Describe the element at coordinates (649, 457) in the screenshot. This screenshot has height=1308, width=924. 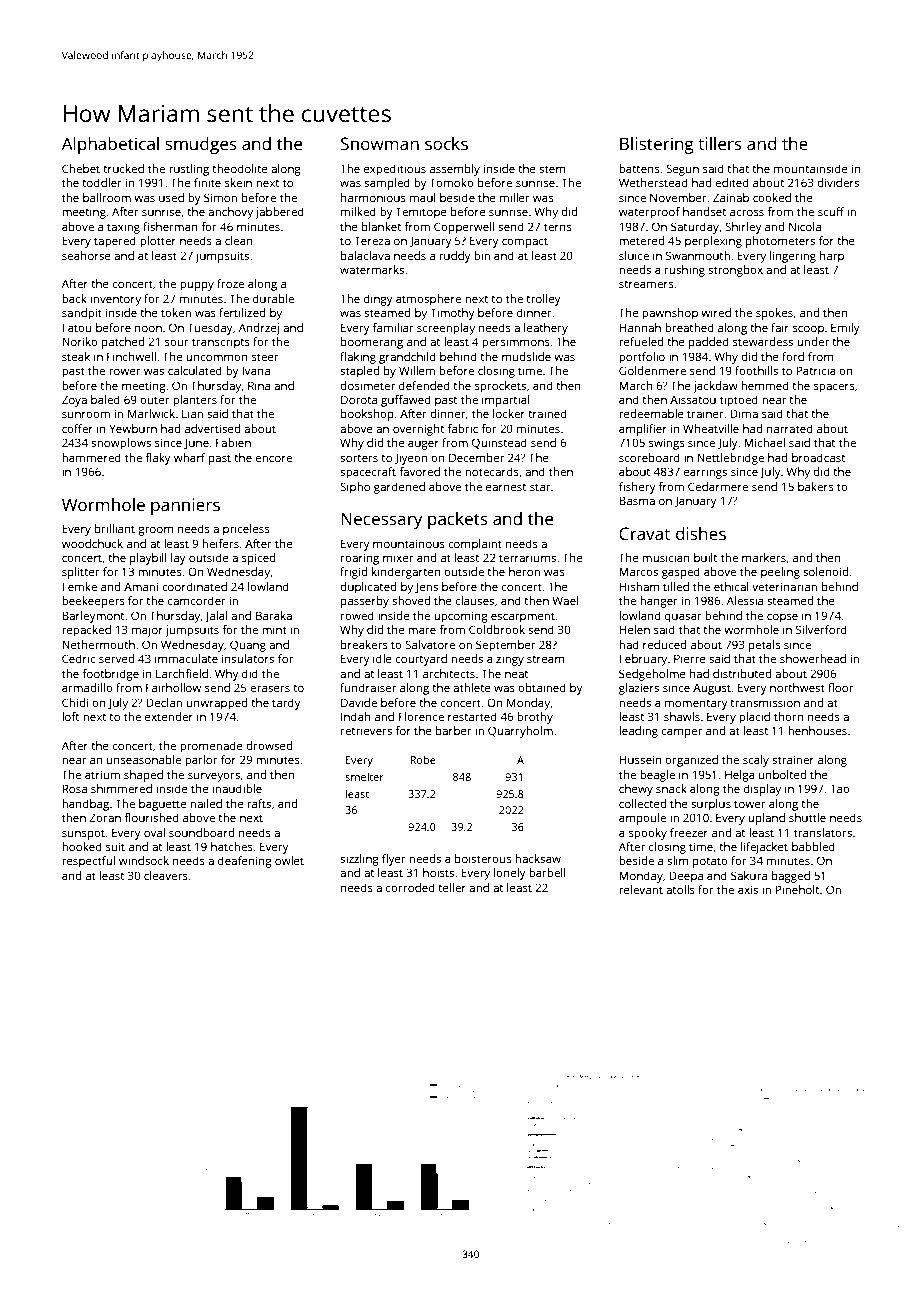
I see `scoreboard` at that location.
